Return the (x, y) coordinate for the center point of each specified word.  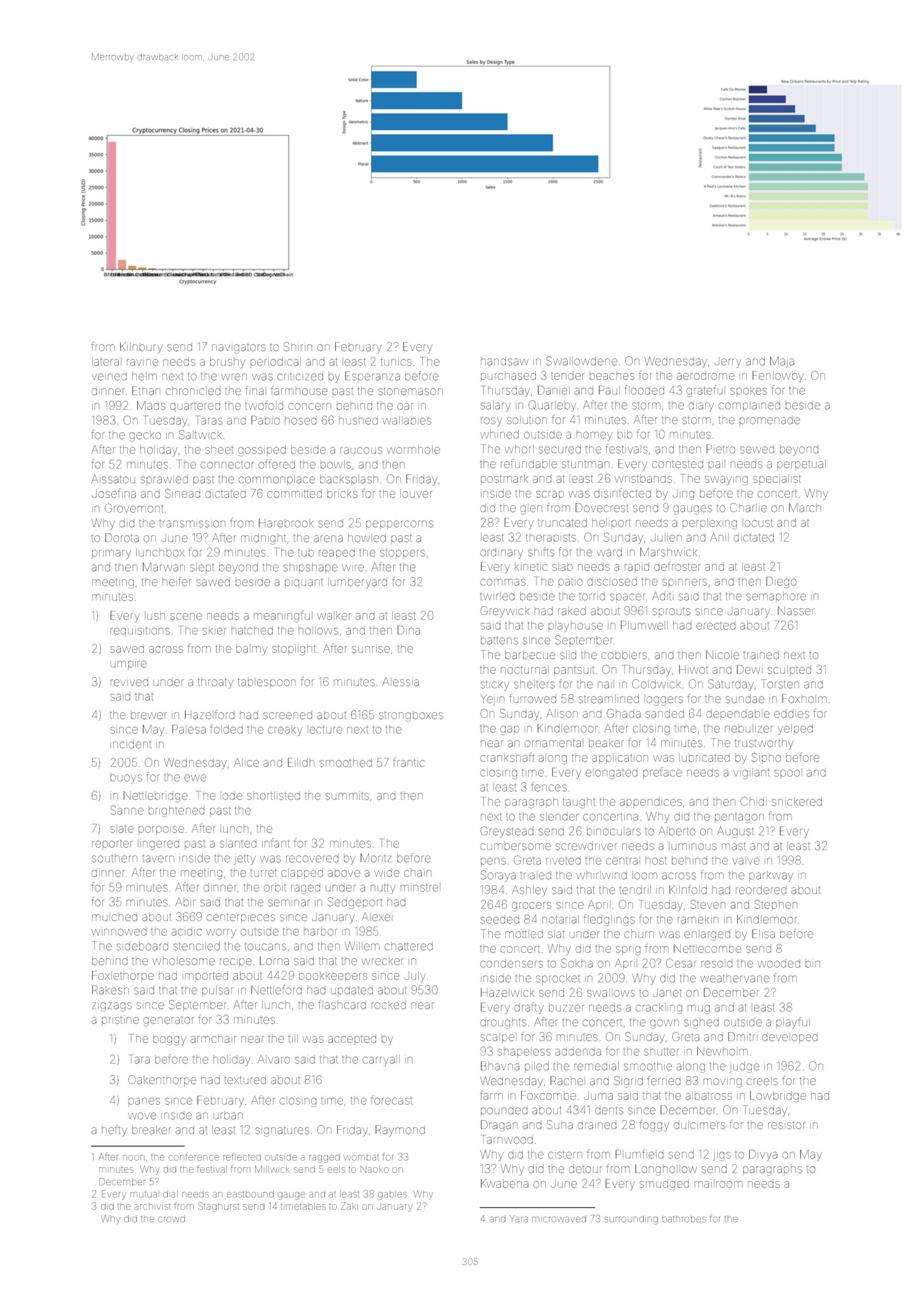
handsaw (504, 361)
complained (749, 406)
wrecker (383, 961)
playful (793, 1023)
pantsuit (574, 671)
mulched (114, 917)
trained (761, 655)
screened (287, 715)
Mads (151, 405)
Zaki (349, 1206)
